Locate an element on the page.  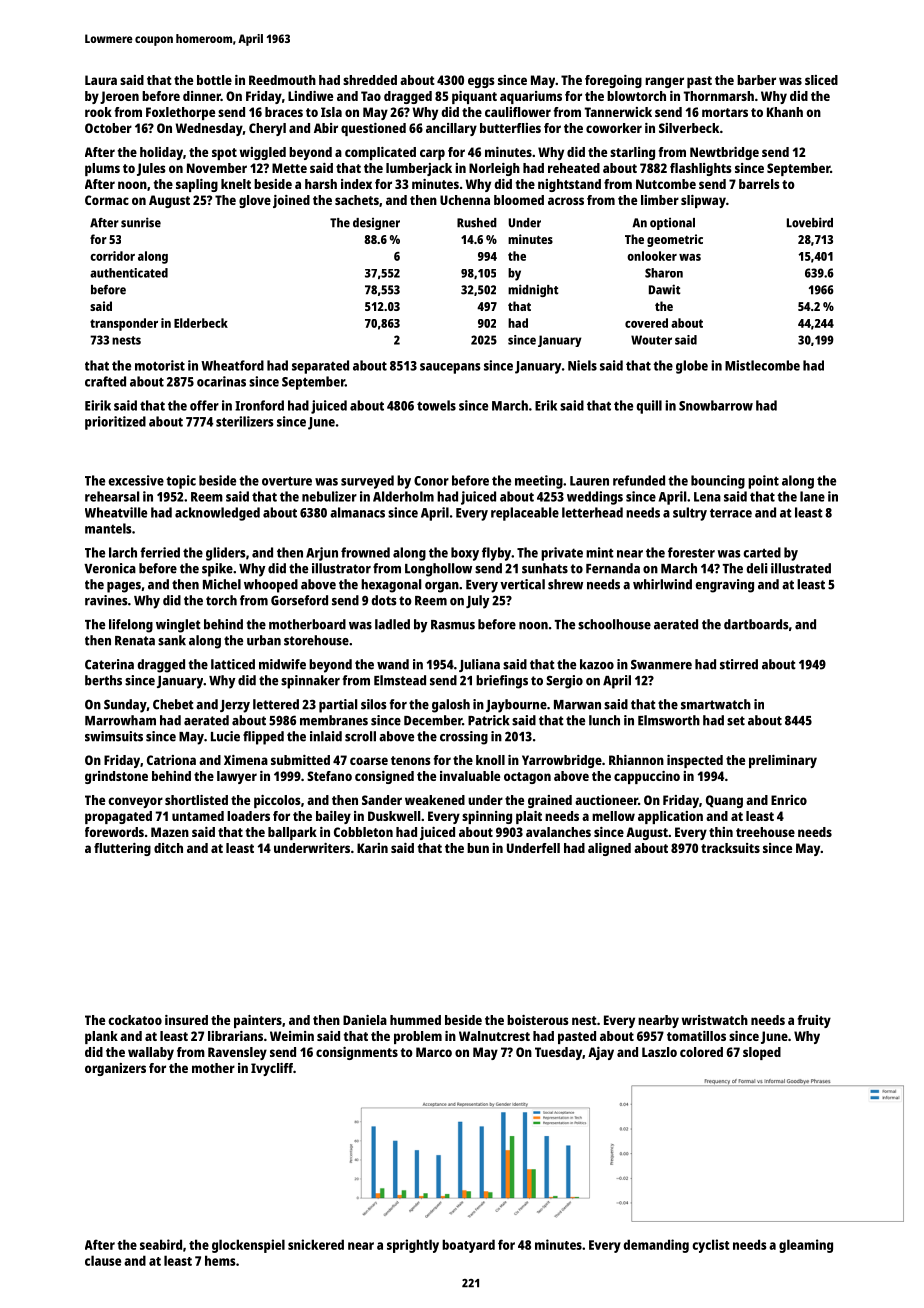
Chebet is located at coordinates (173, 704).
